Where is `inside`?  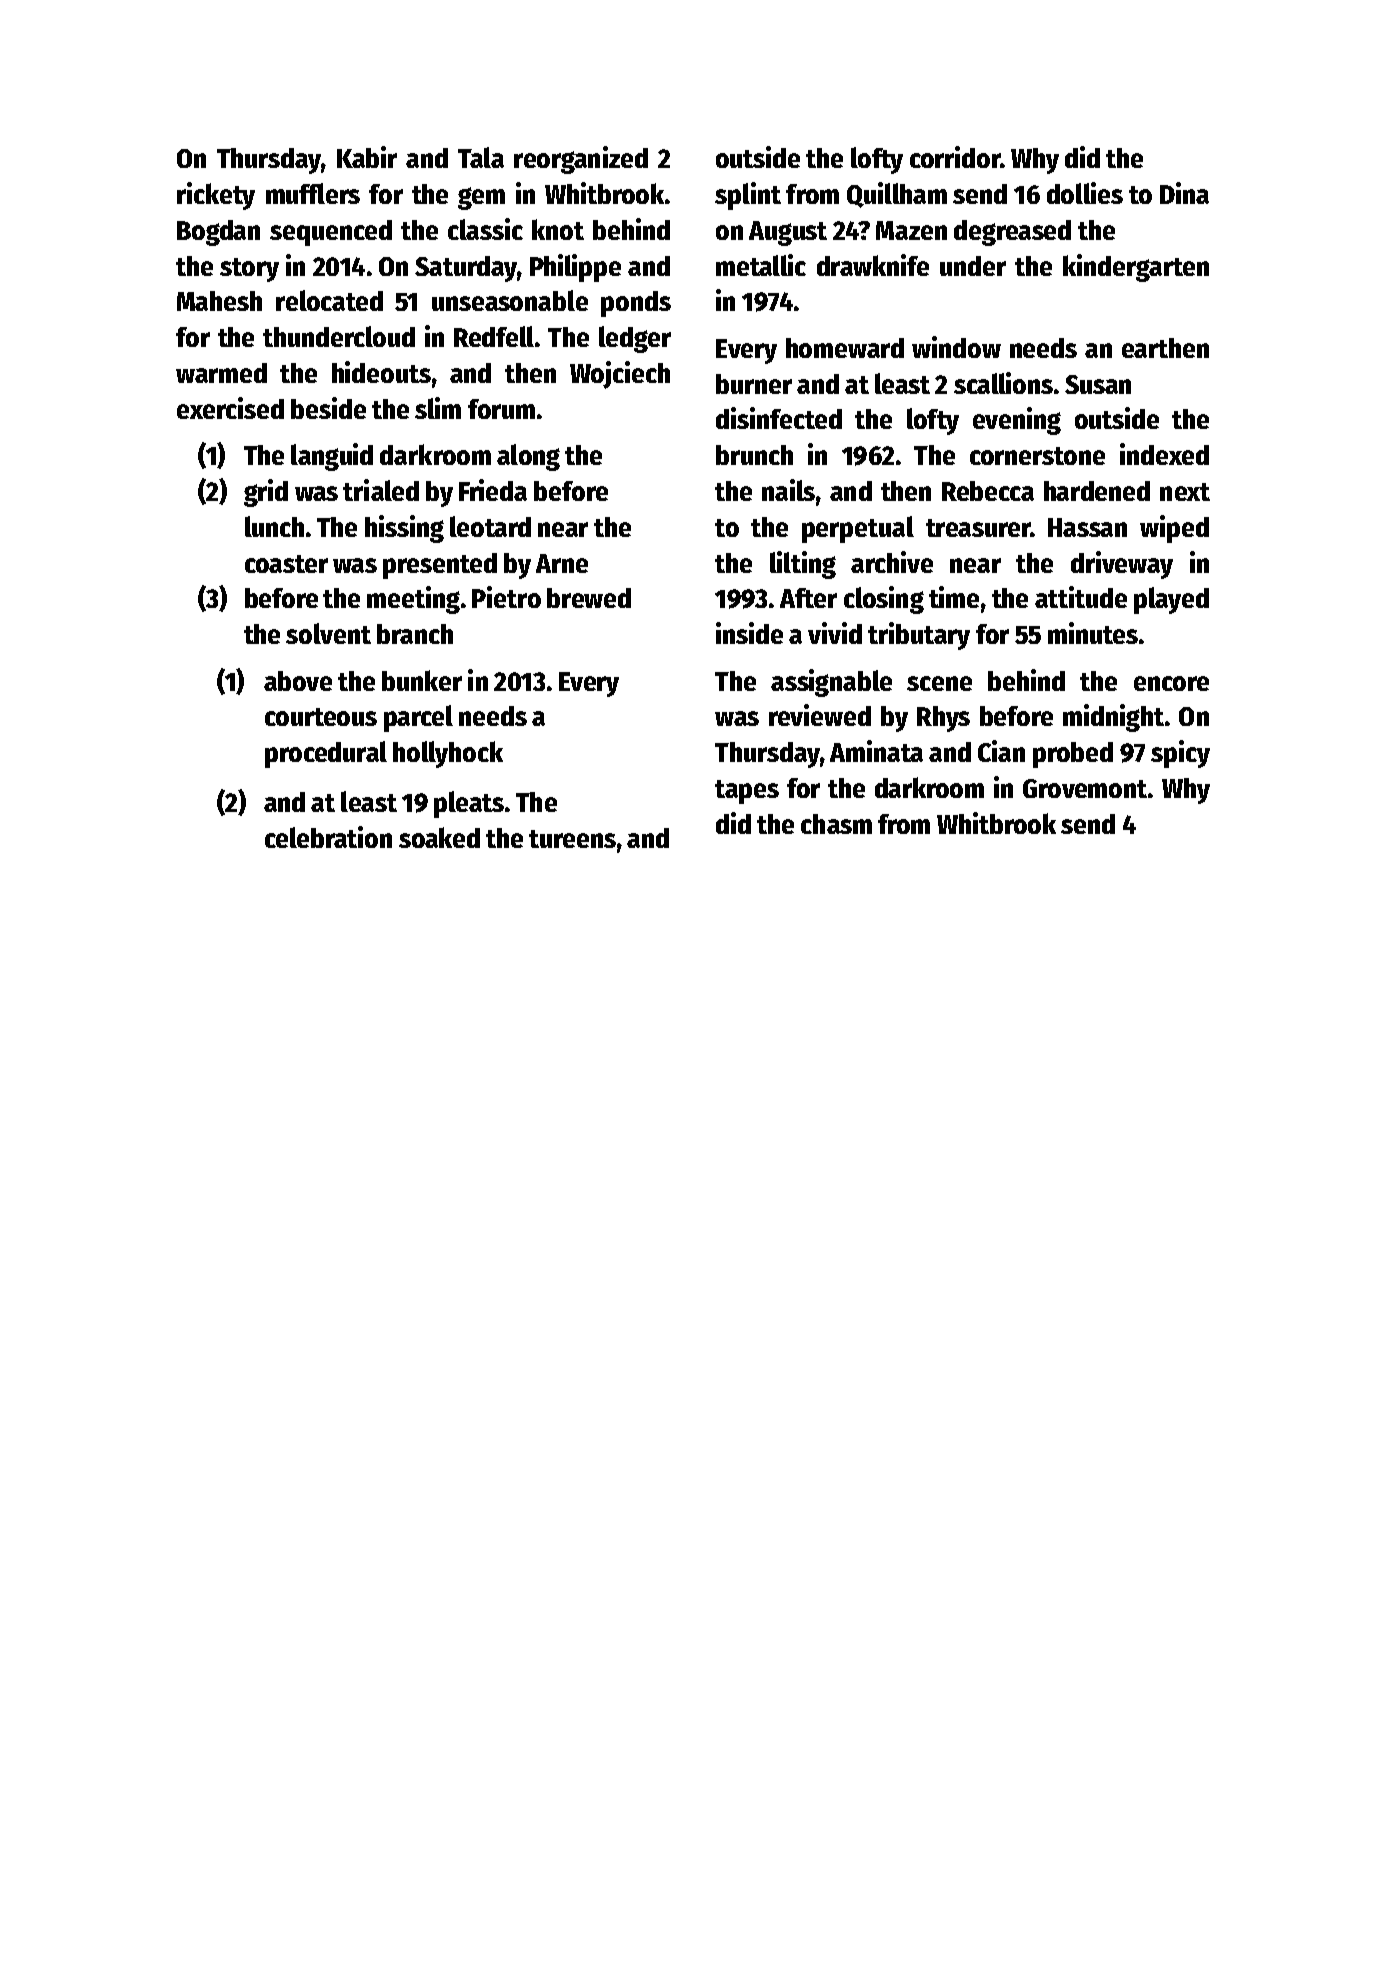 inside is located at coordinates (749, 633).
